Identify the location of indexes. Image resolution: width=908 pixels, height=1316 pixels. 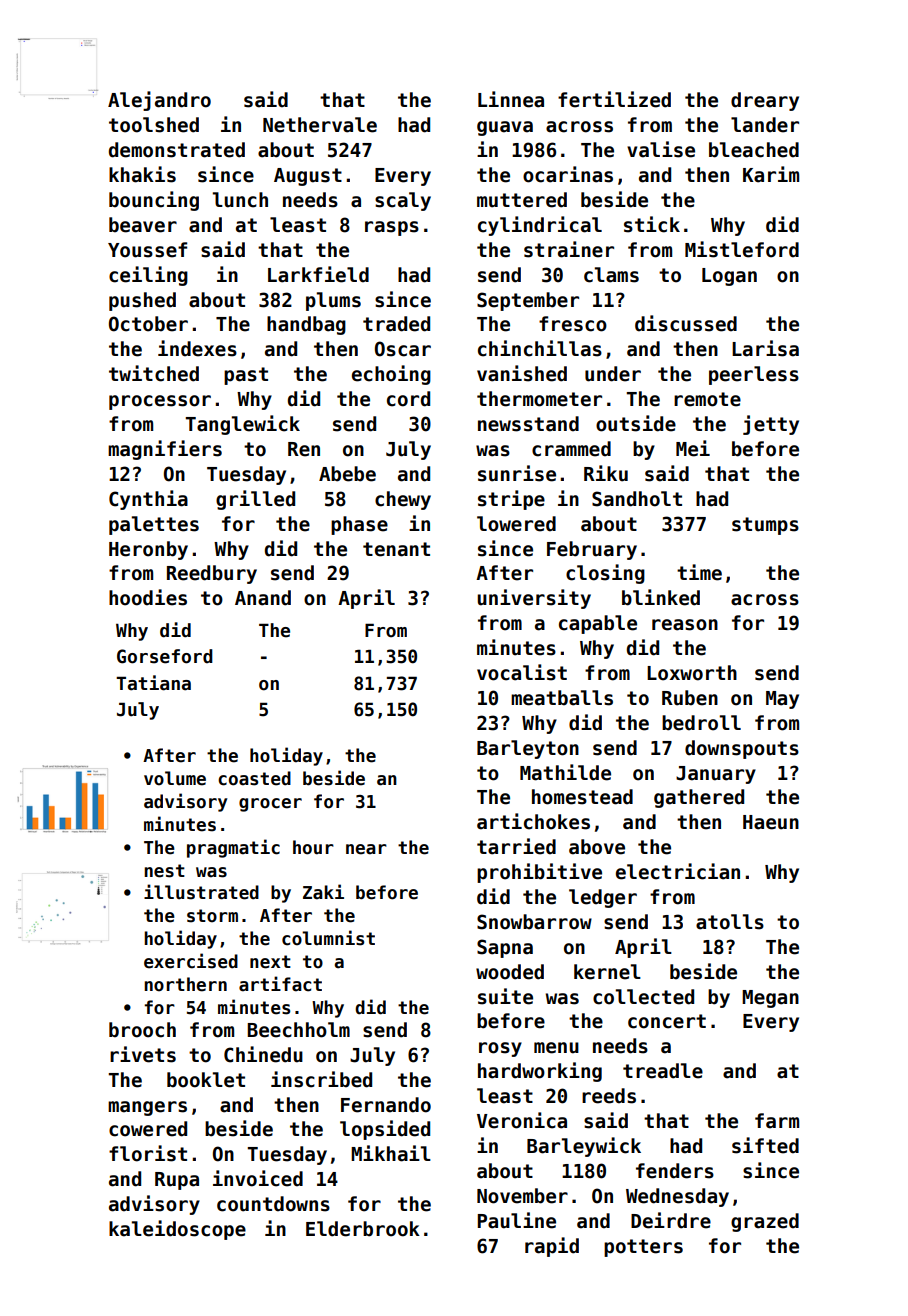
(197, 348).
